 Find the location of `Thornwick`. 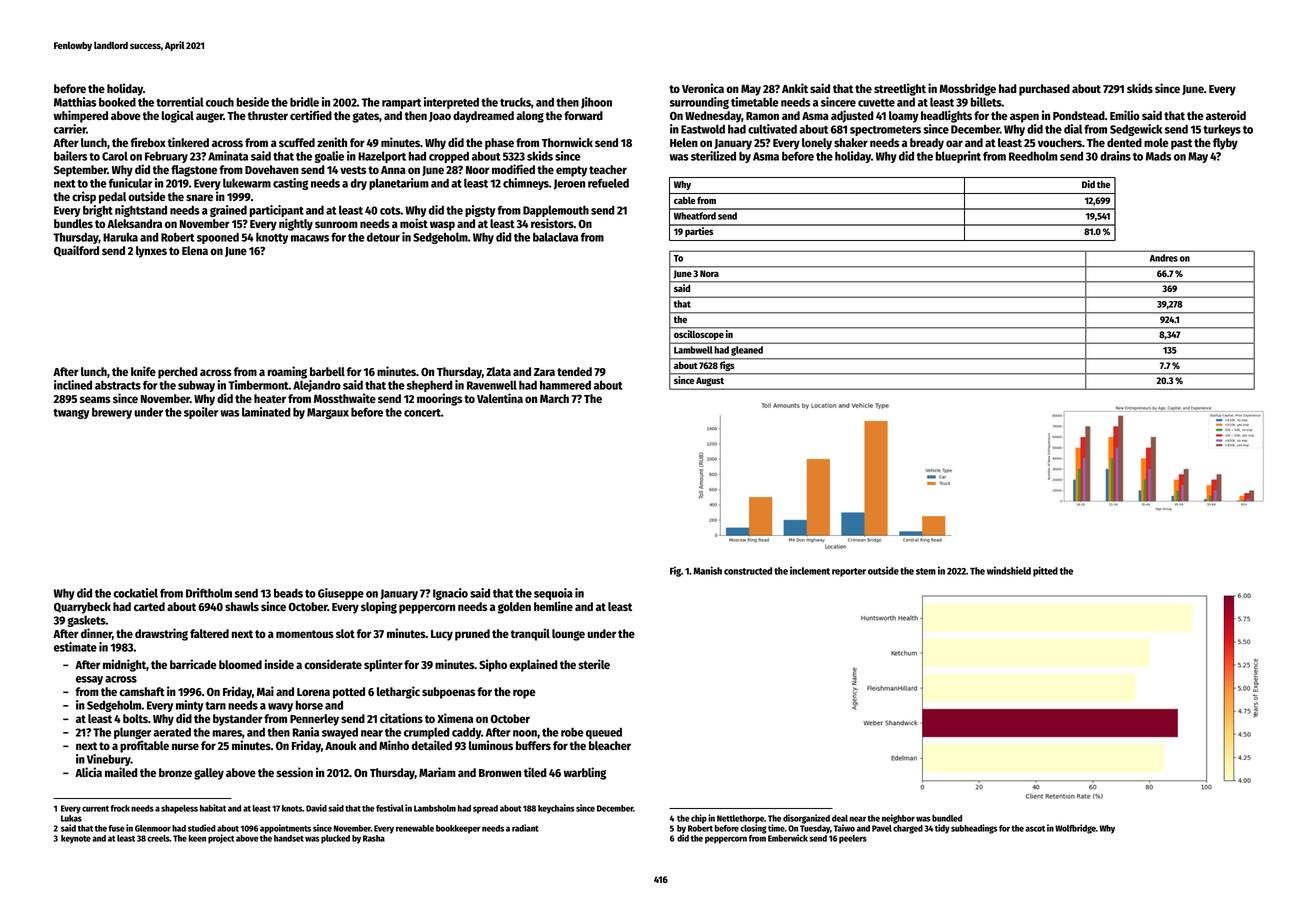

Thornwick is located at coordinates (567, 142).
